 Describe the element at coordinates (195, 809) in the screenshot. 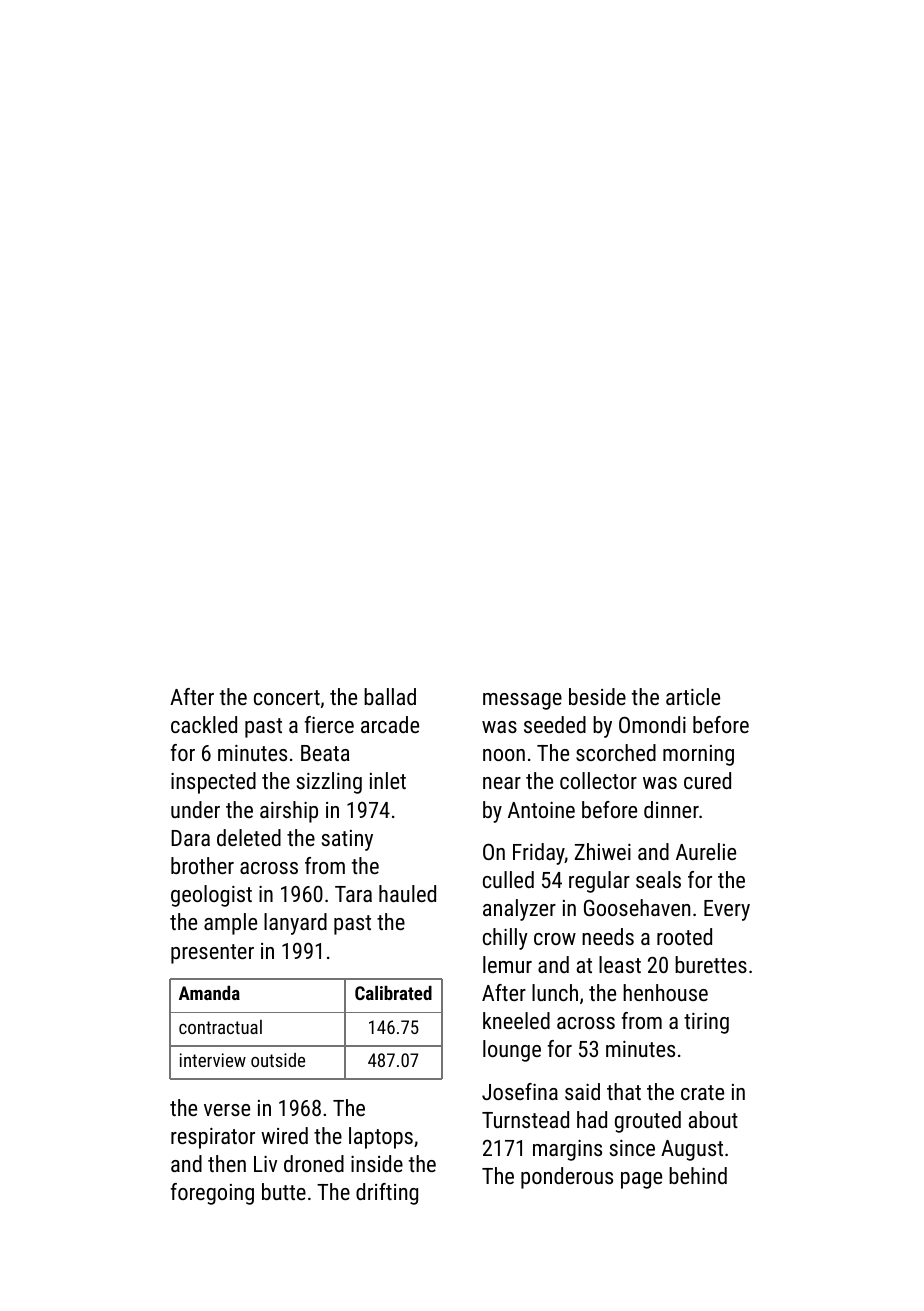

I see `under` at that location.
